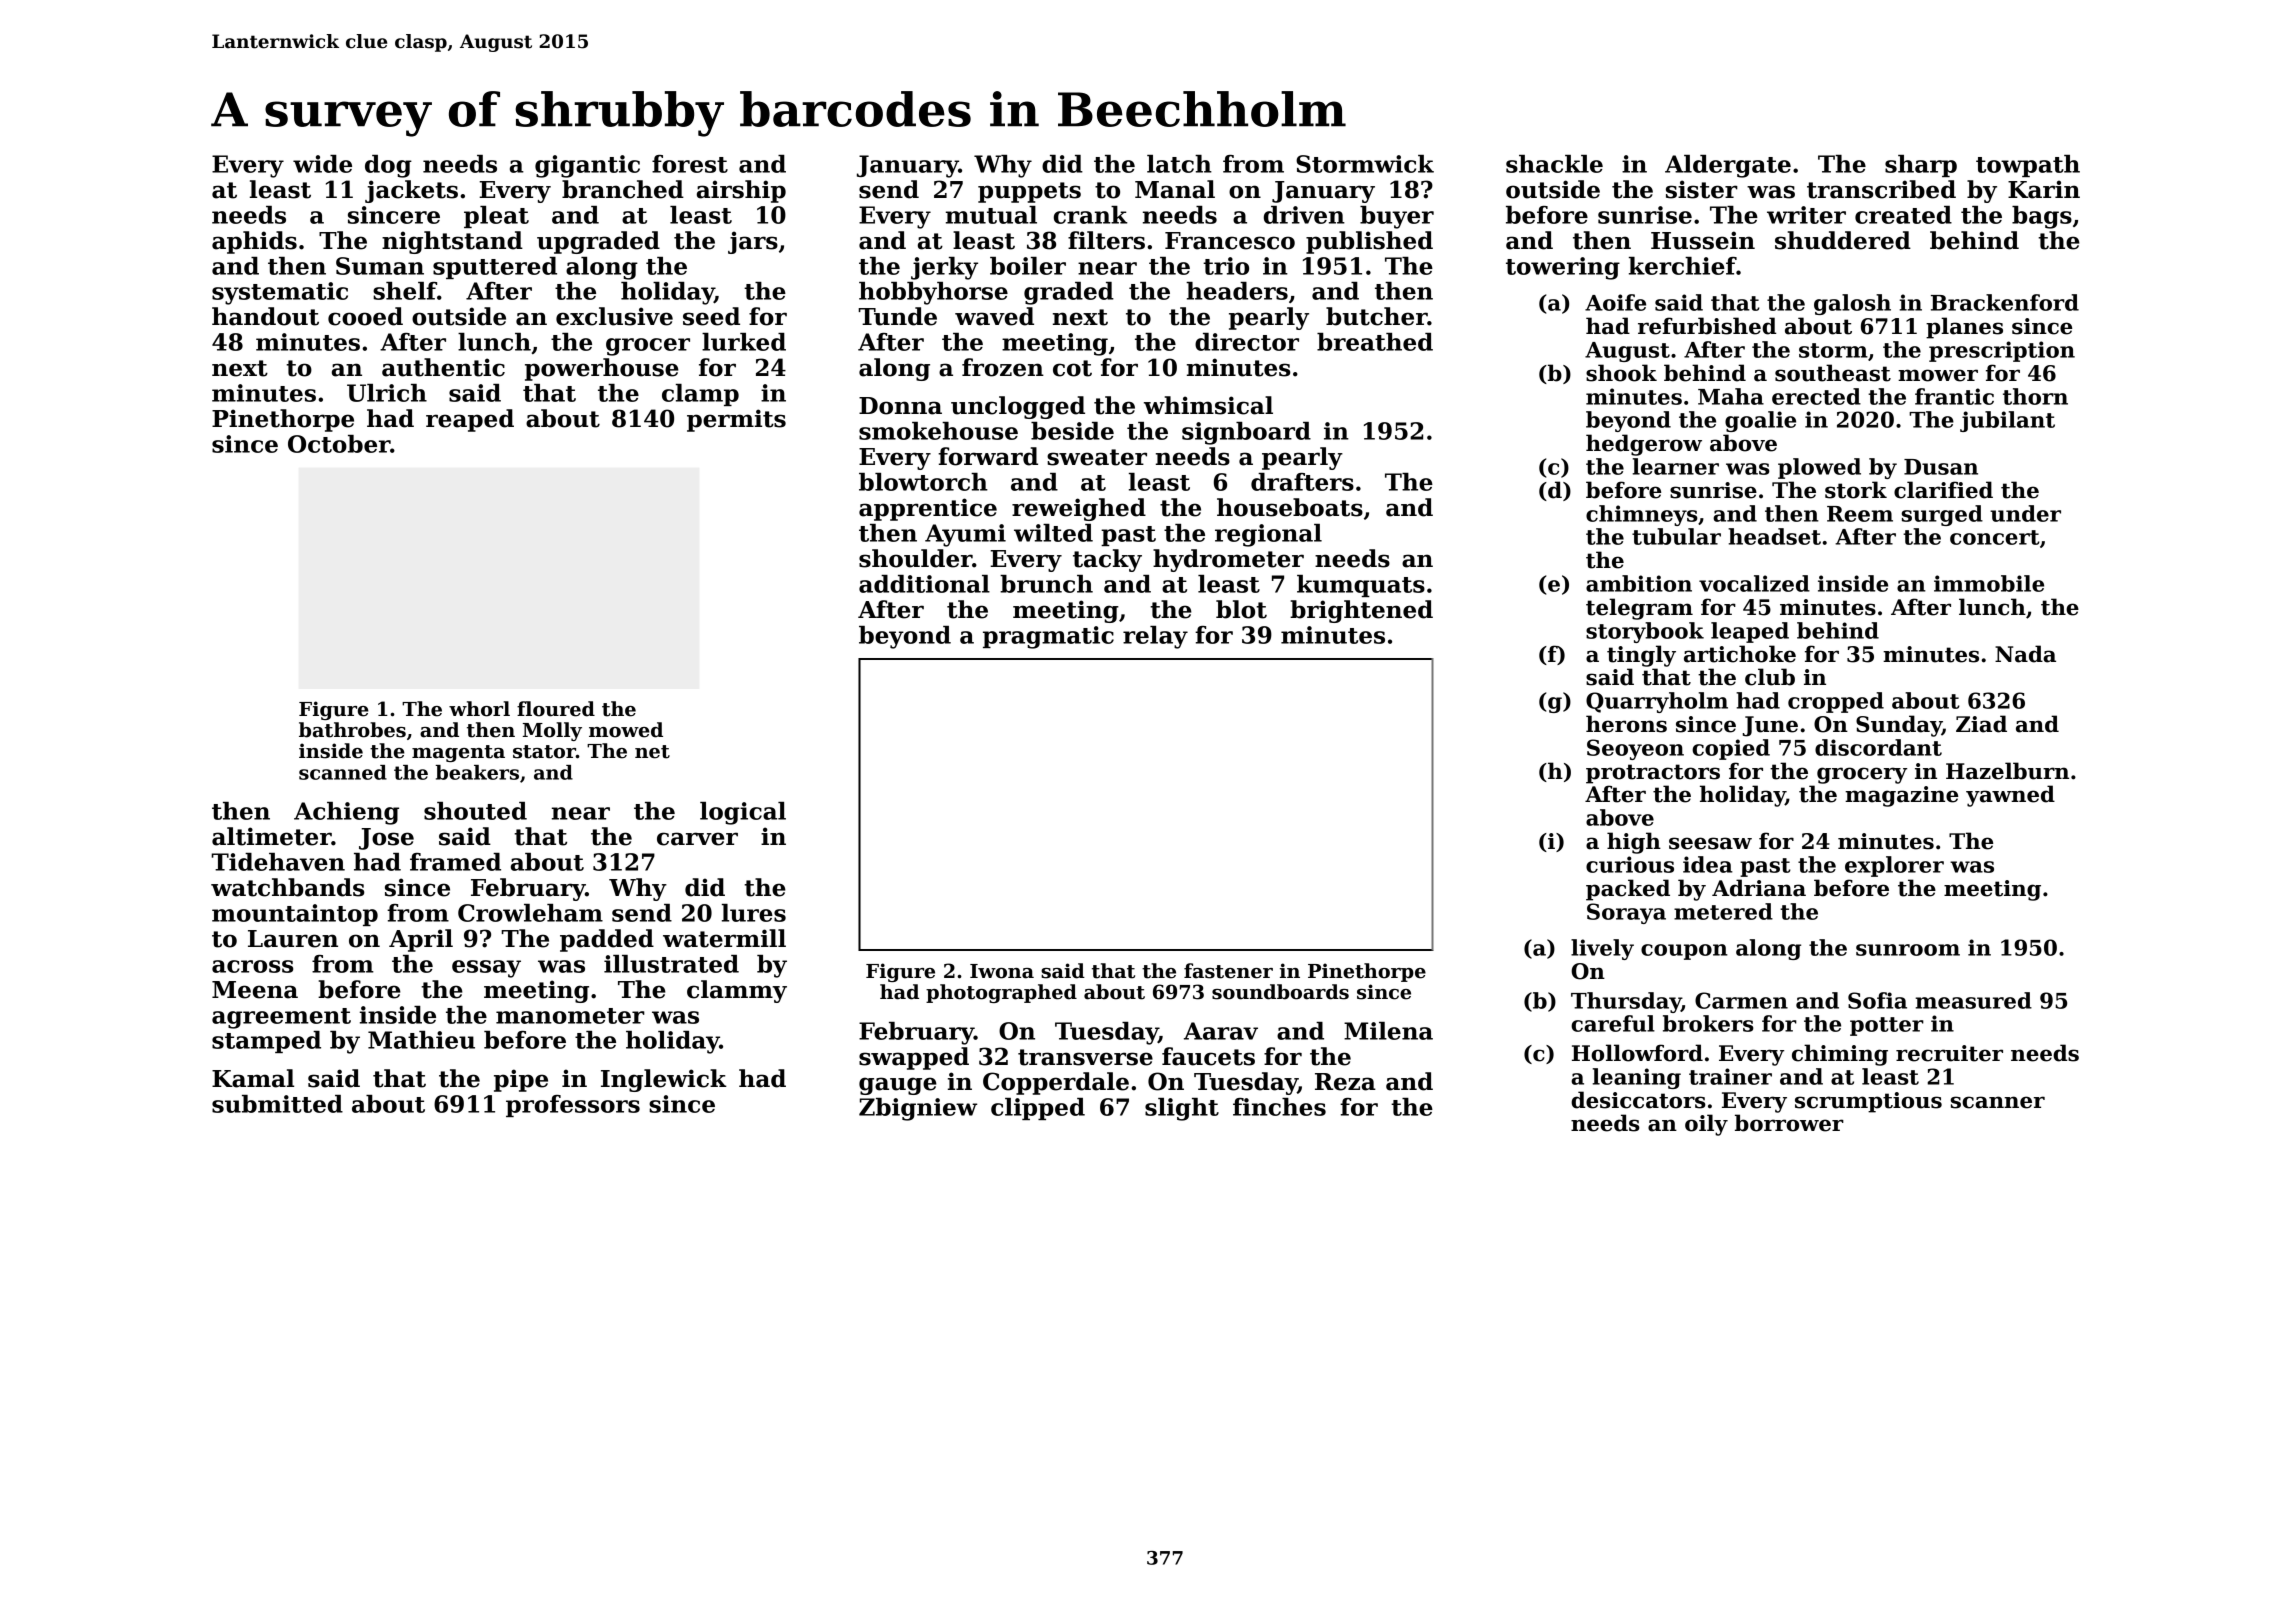 This screenshot has height=1620, width=2292. Describe the element at coordinates (1182, 1109) in the screenshot. I see `slight` at that location.
